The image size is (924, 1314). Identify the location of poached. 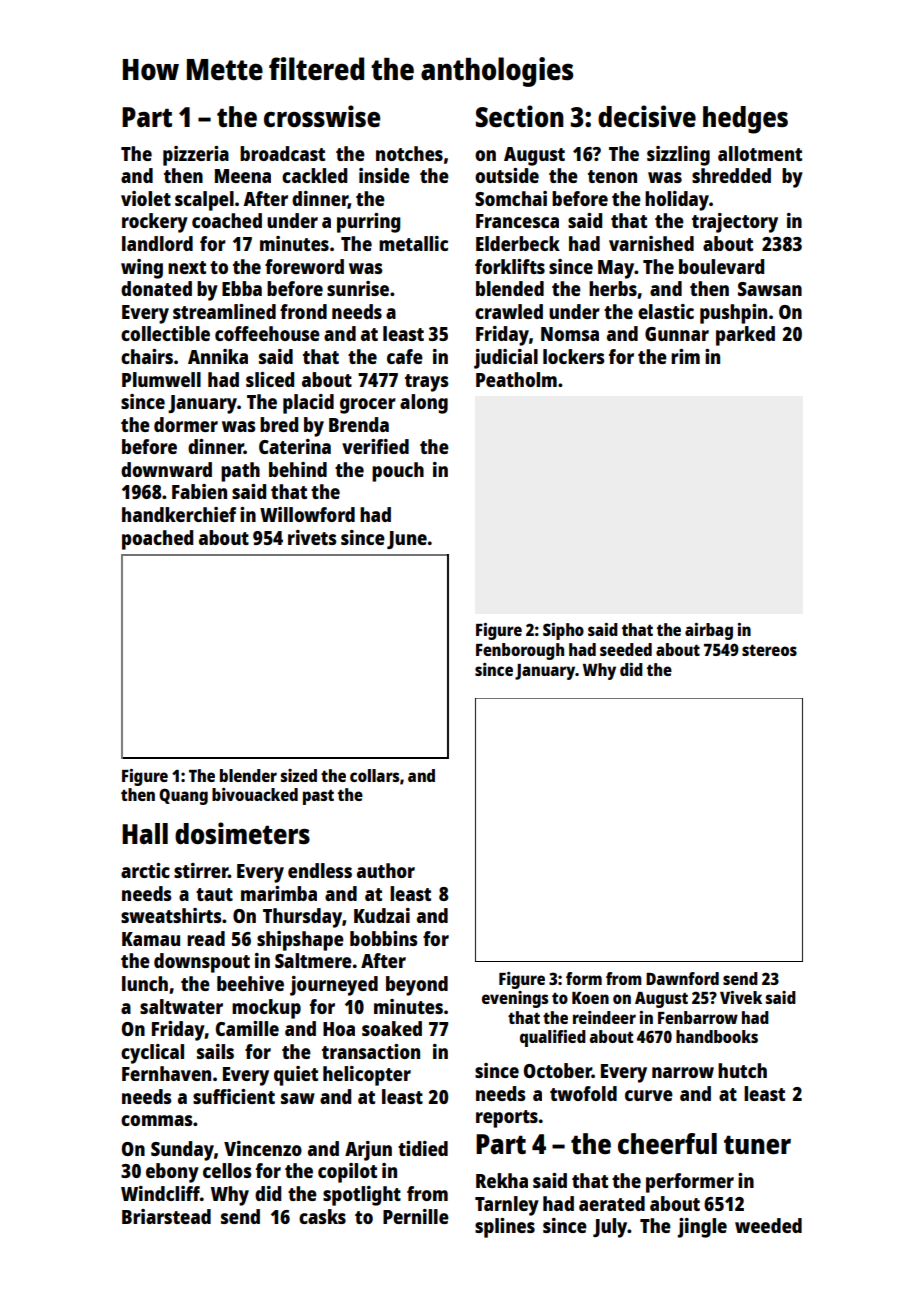
(157, 540).
